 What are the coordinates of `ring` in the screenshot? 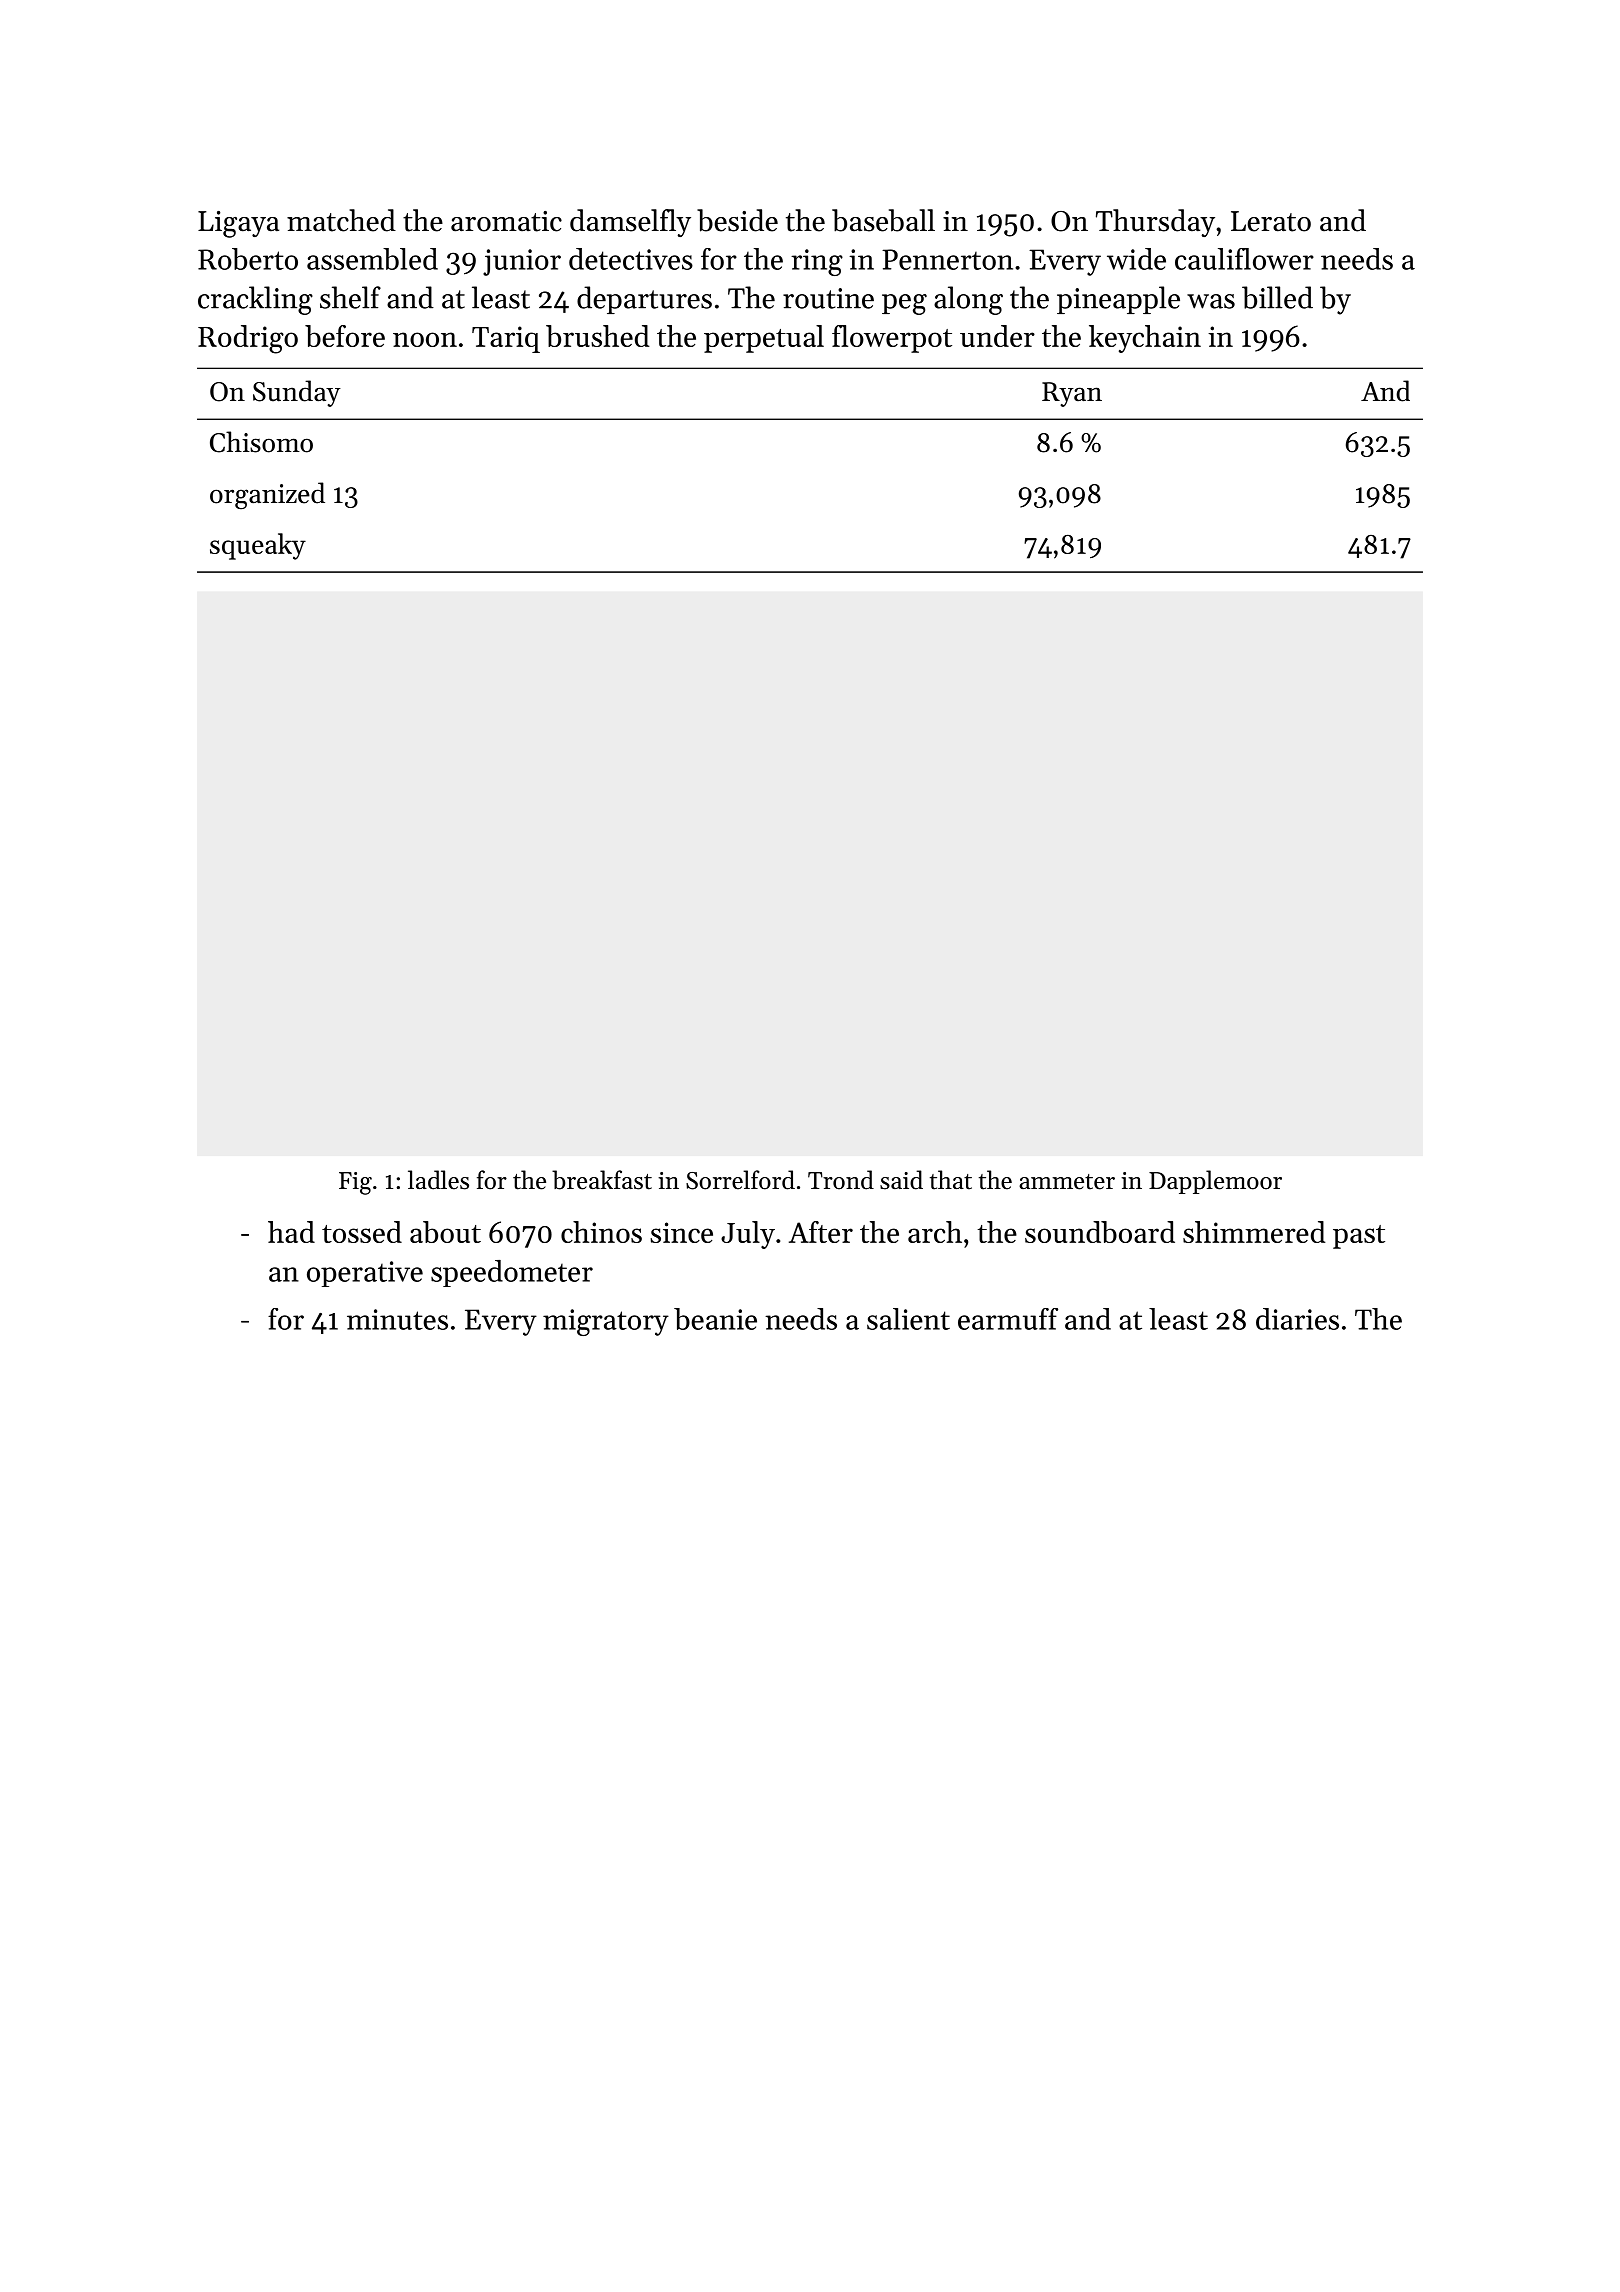 It's located at (817, 262).
